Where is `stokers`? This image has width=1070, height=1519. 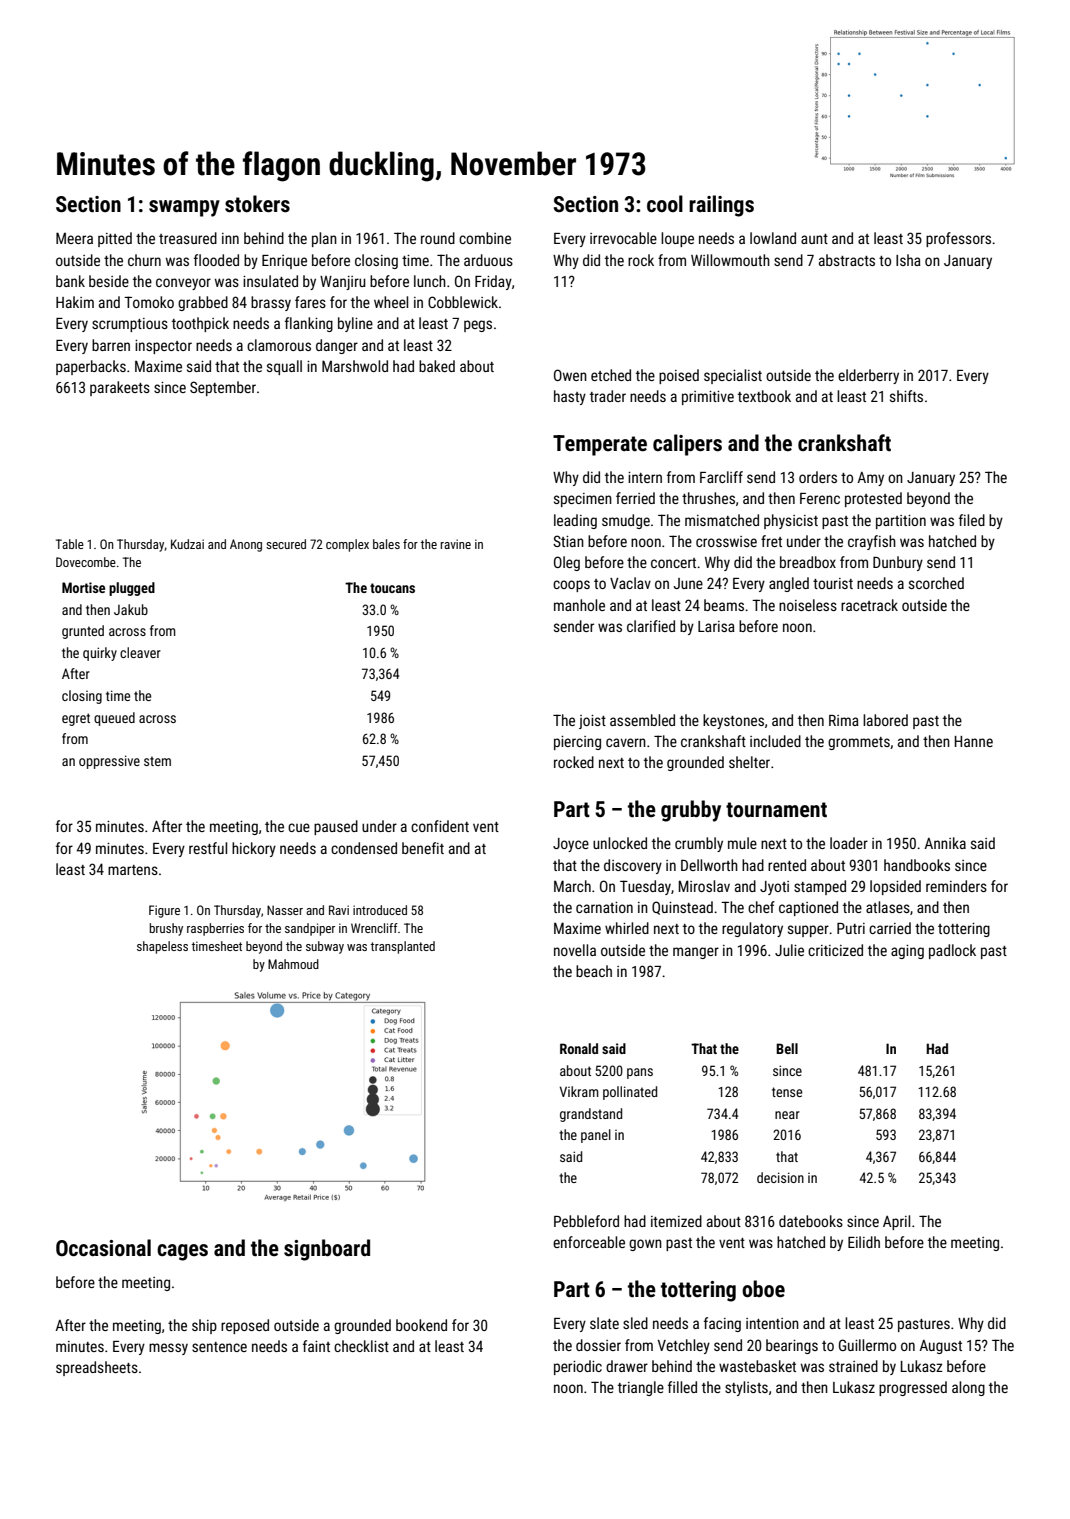
stokers is located at coordinates (257, 204).
